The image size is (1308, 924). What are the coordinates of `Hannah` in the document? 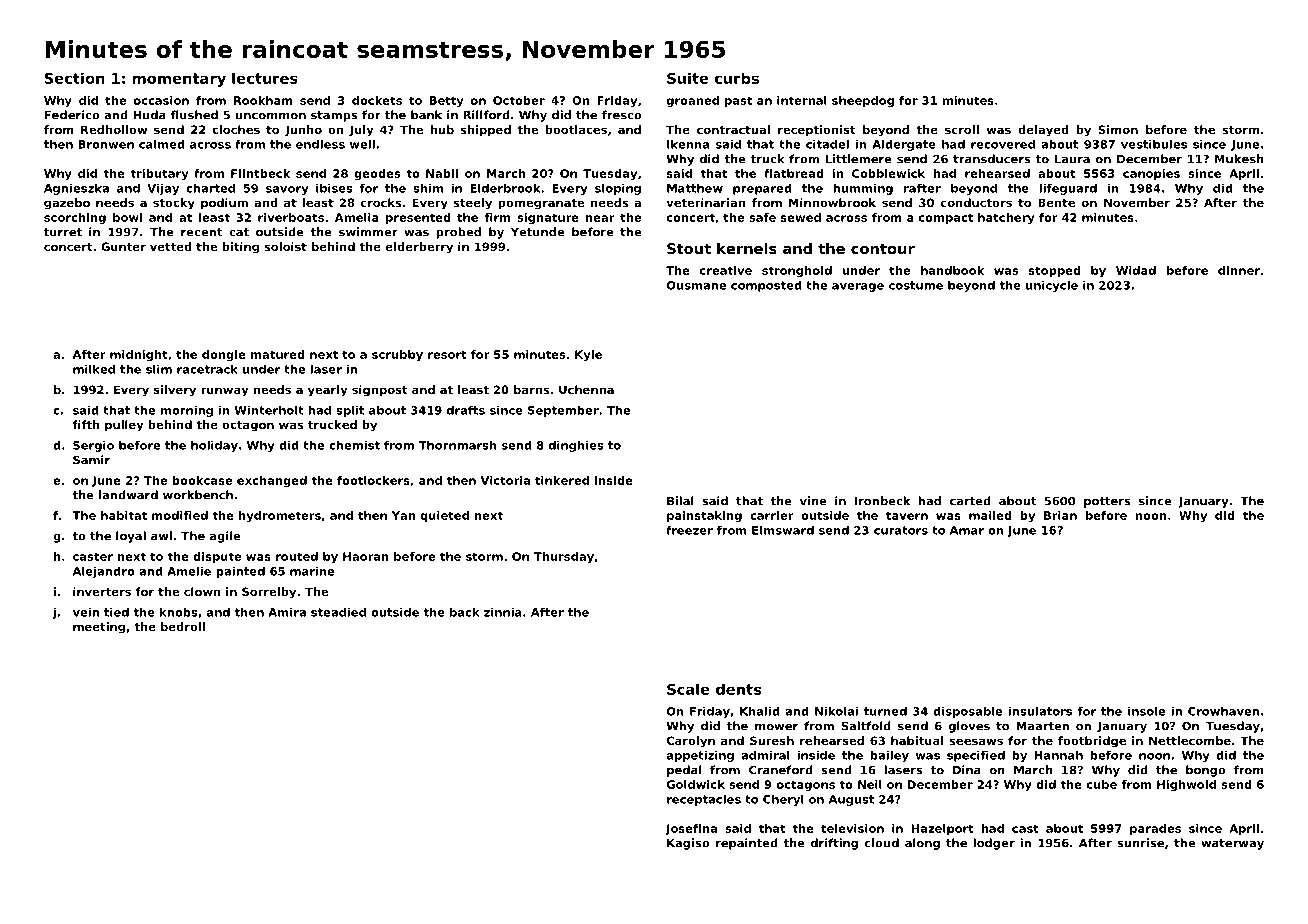 It's located at (1059, 755).
